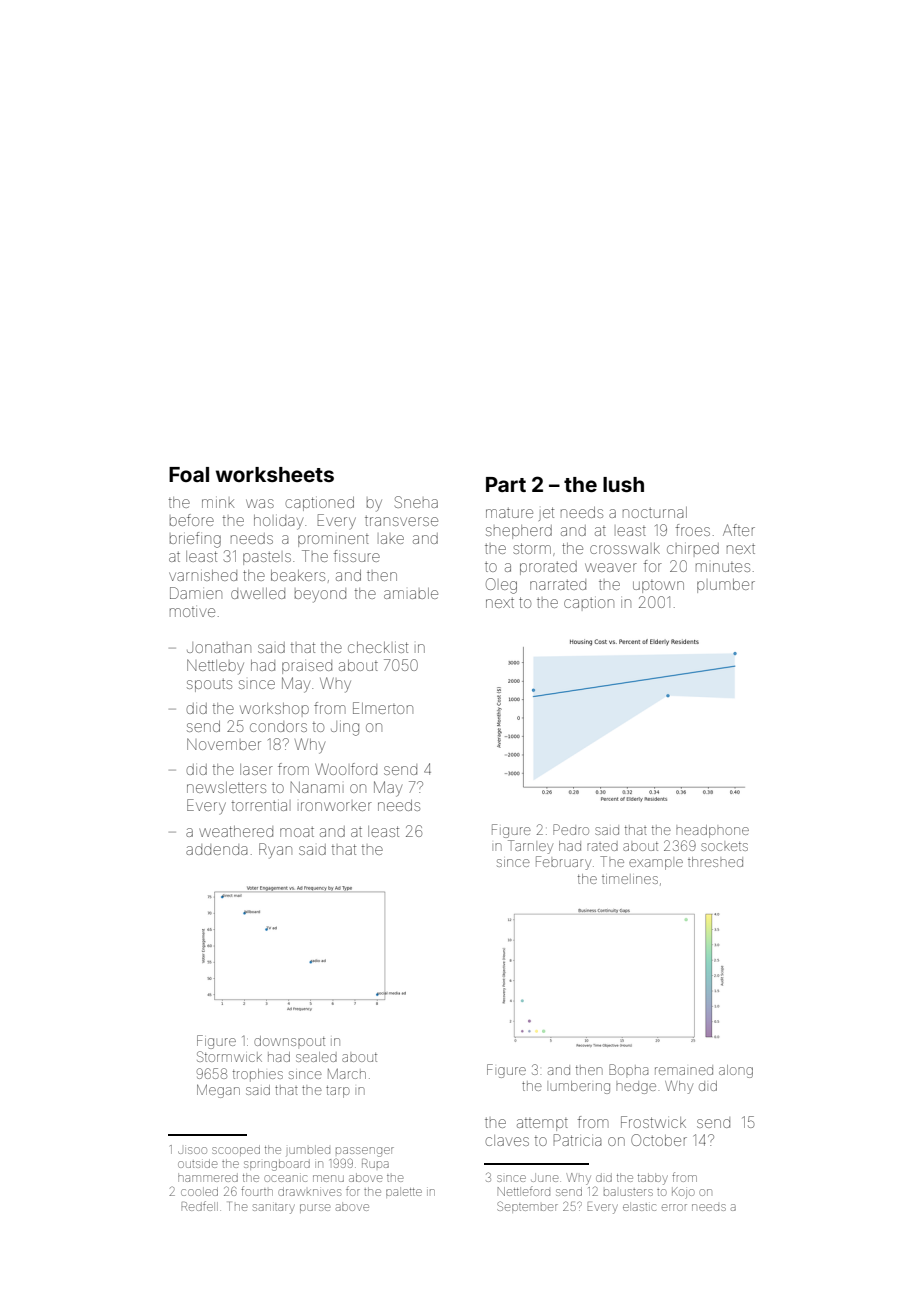 The image size is (924, 1311). What do you see at coordinates (383, 708) in the image?
I see `Elmerton` at bounding box center [383, 708].
